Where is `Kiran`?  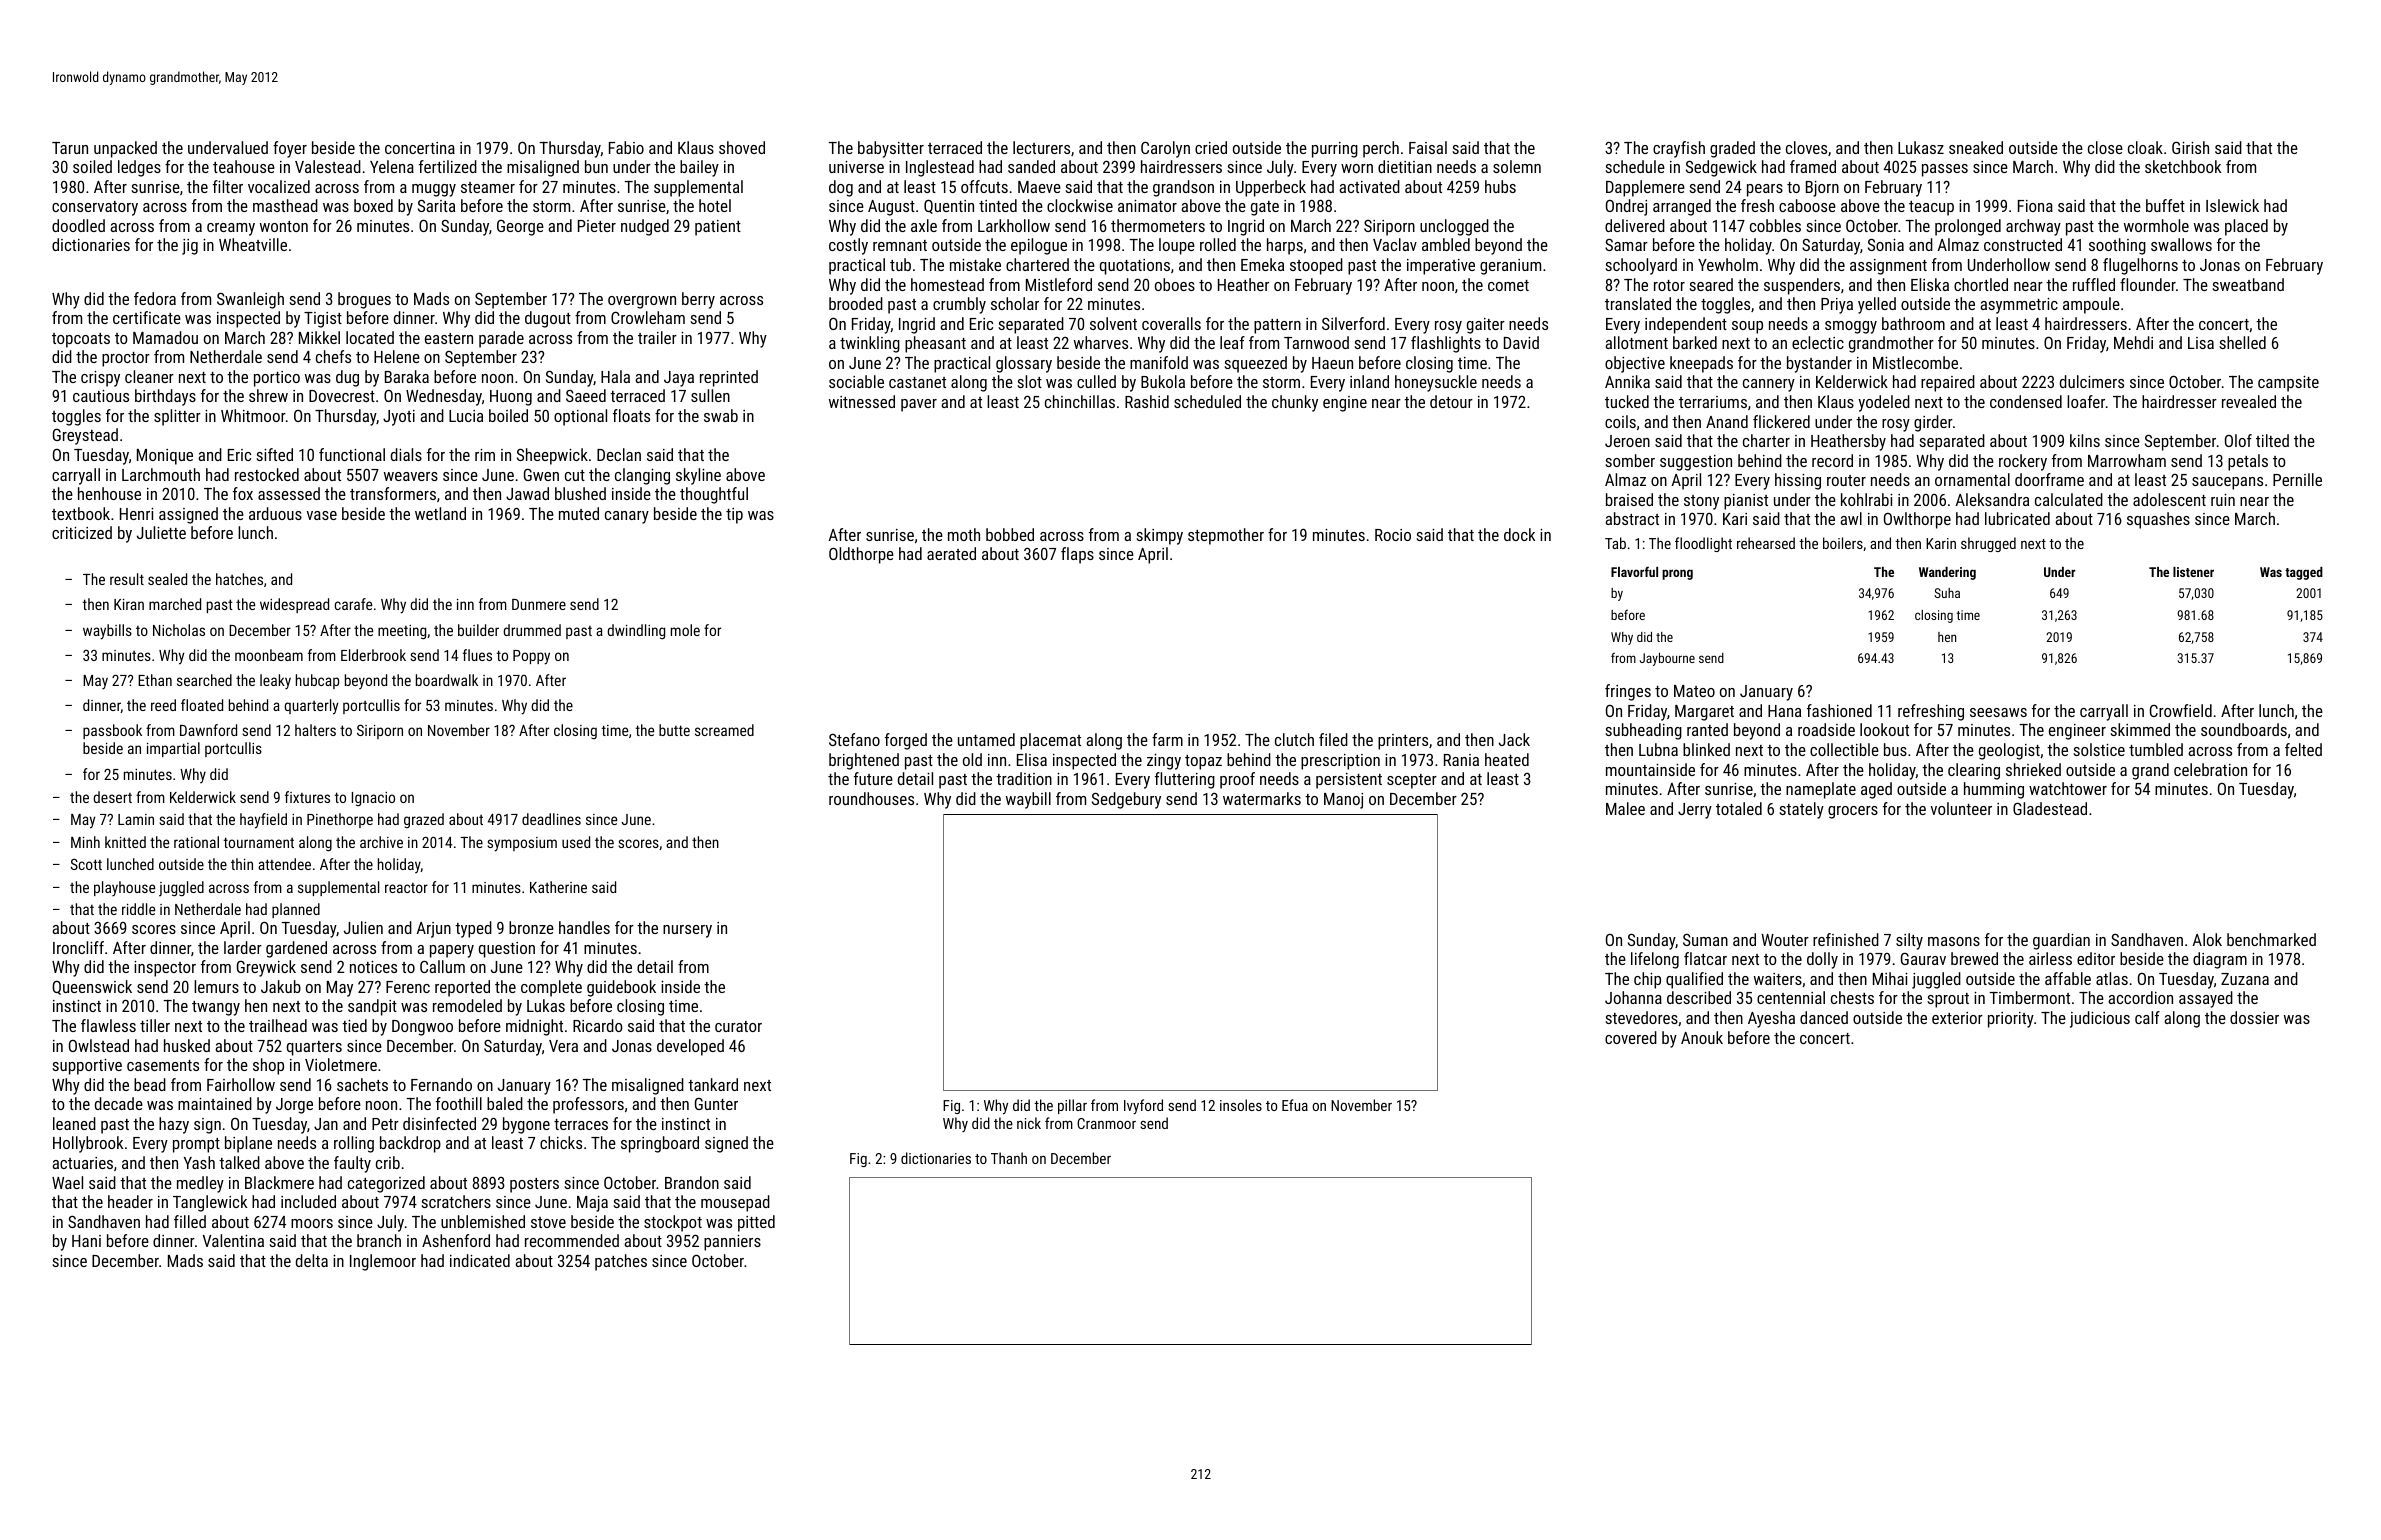
Kiran is located at coordinates (129, 604).
